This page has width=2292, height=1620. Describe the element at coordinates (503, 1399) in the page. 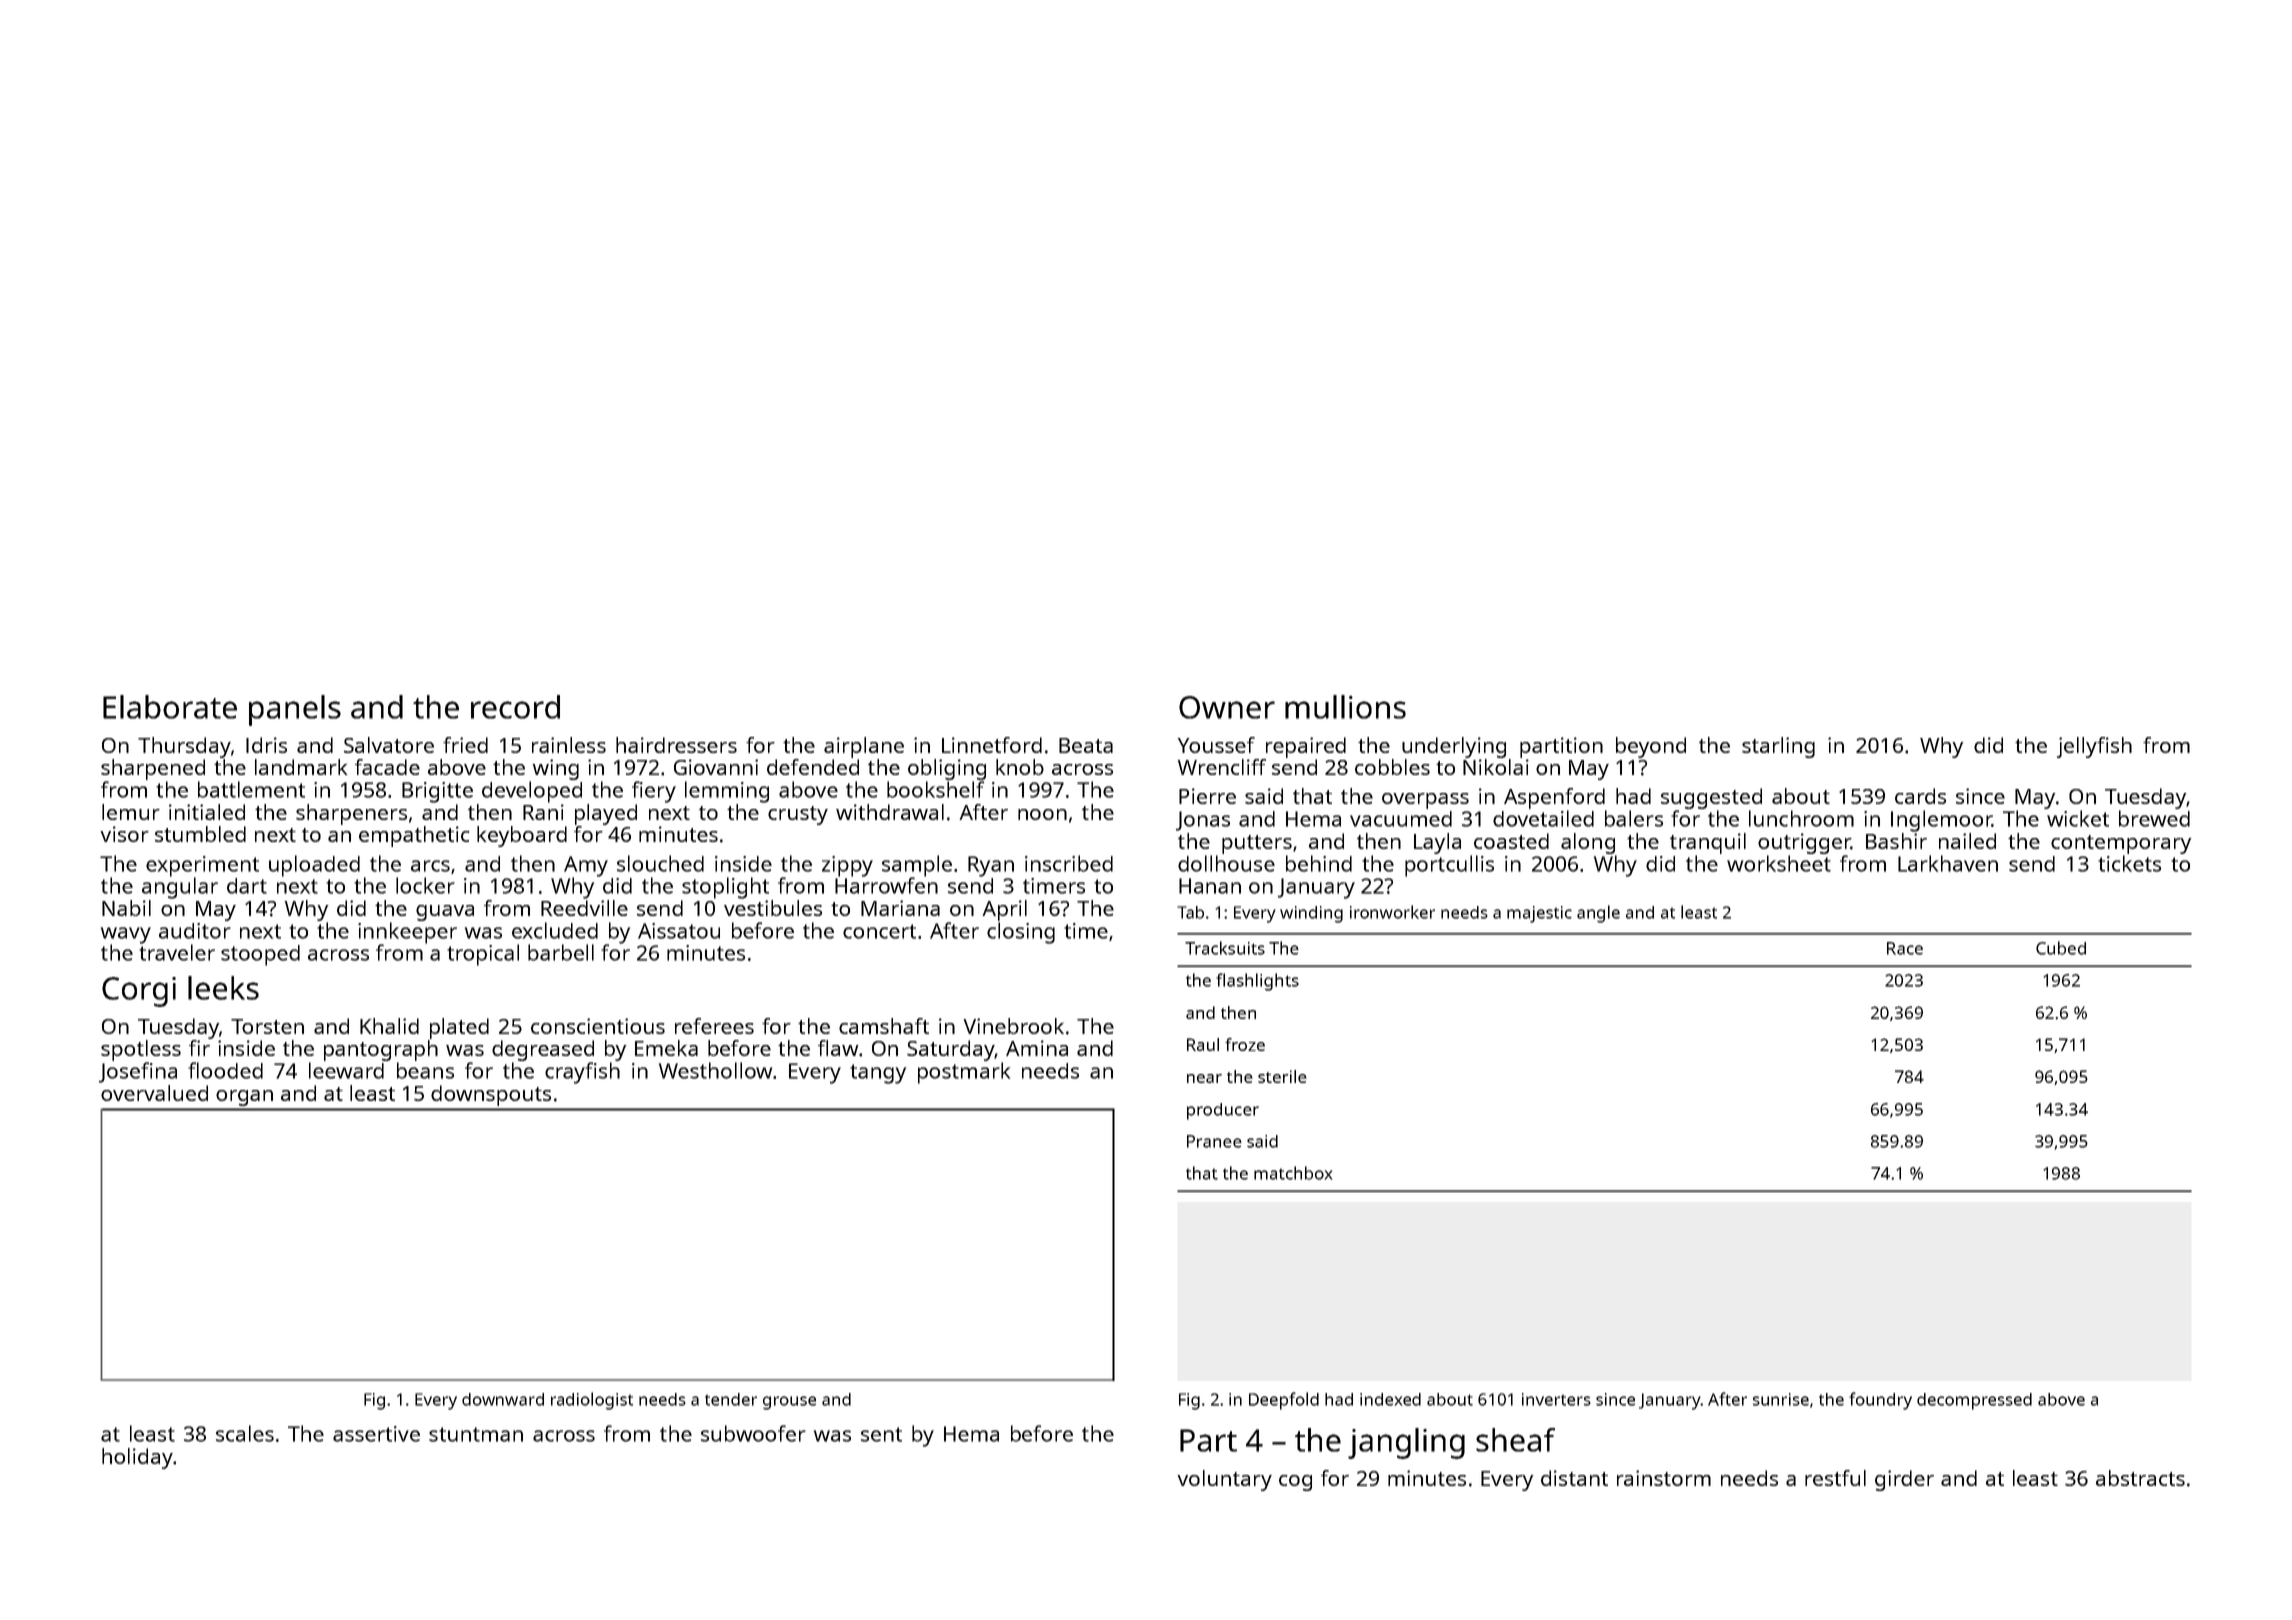

I see `downward` at that location.
